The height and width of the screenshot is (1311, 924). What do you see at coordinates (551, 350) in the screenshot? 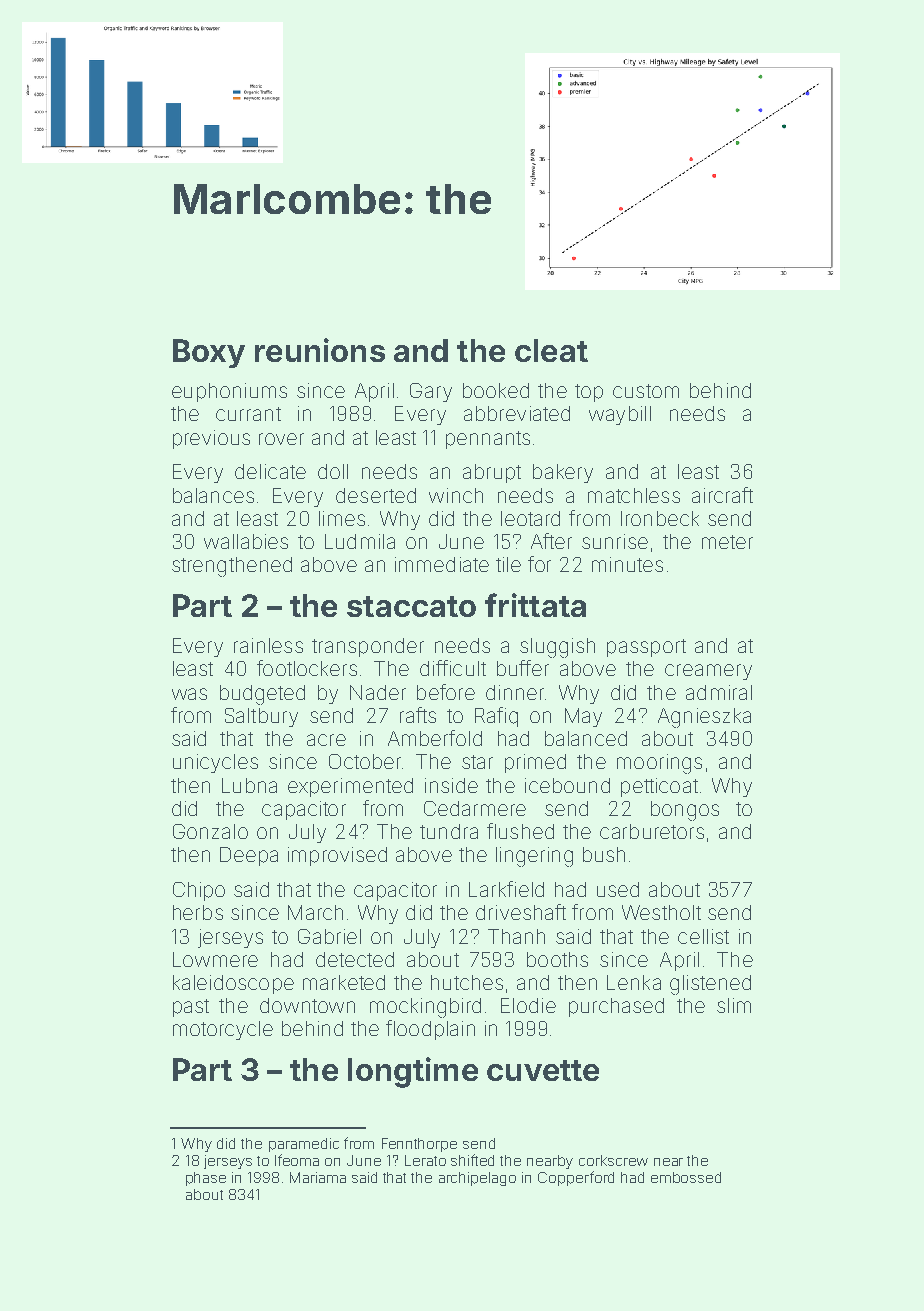
I see `cleat` at bounding box center [551, 350].
